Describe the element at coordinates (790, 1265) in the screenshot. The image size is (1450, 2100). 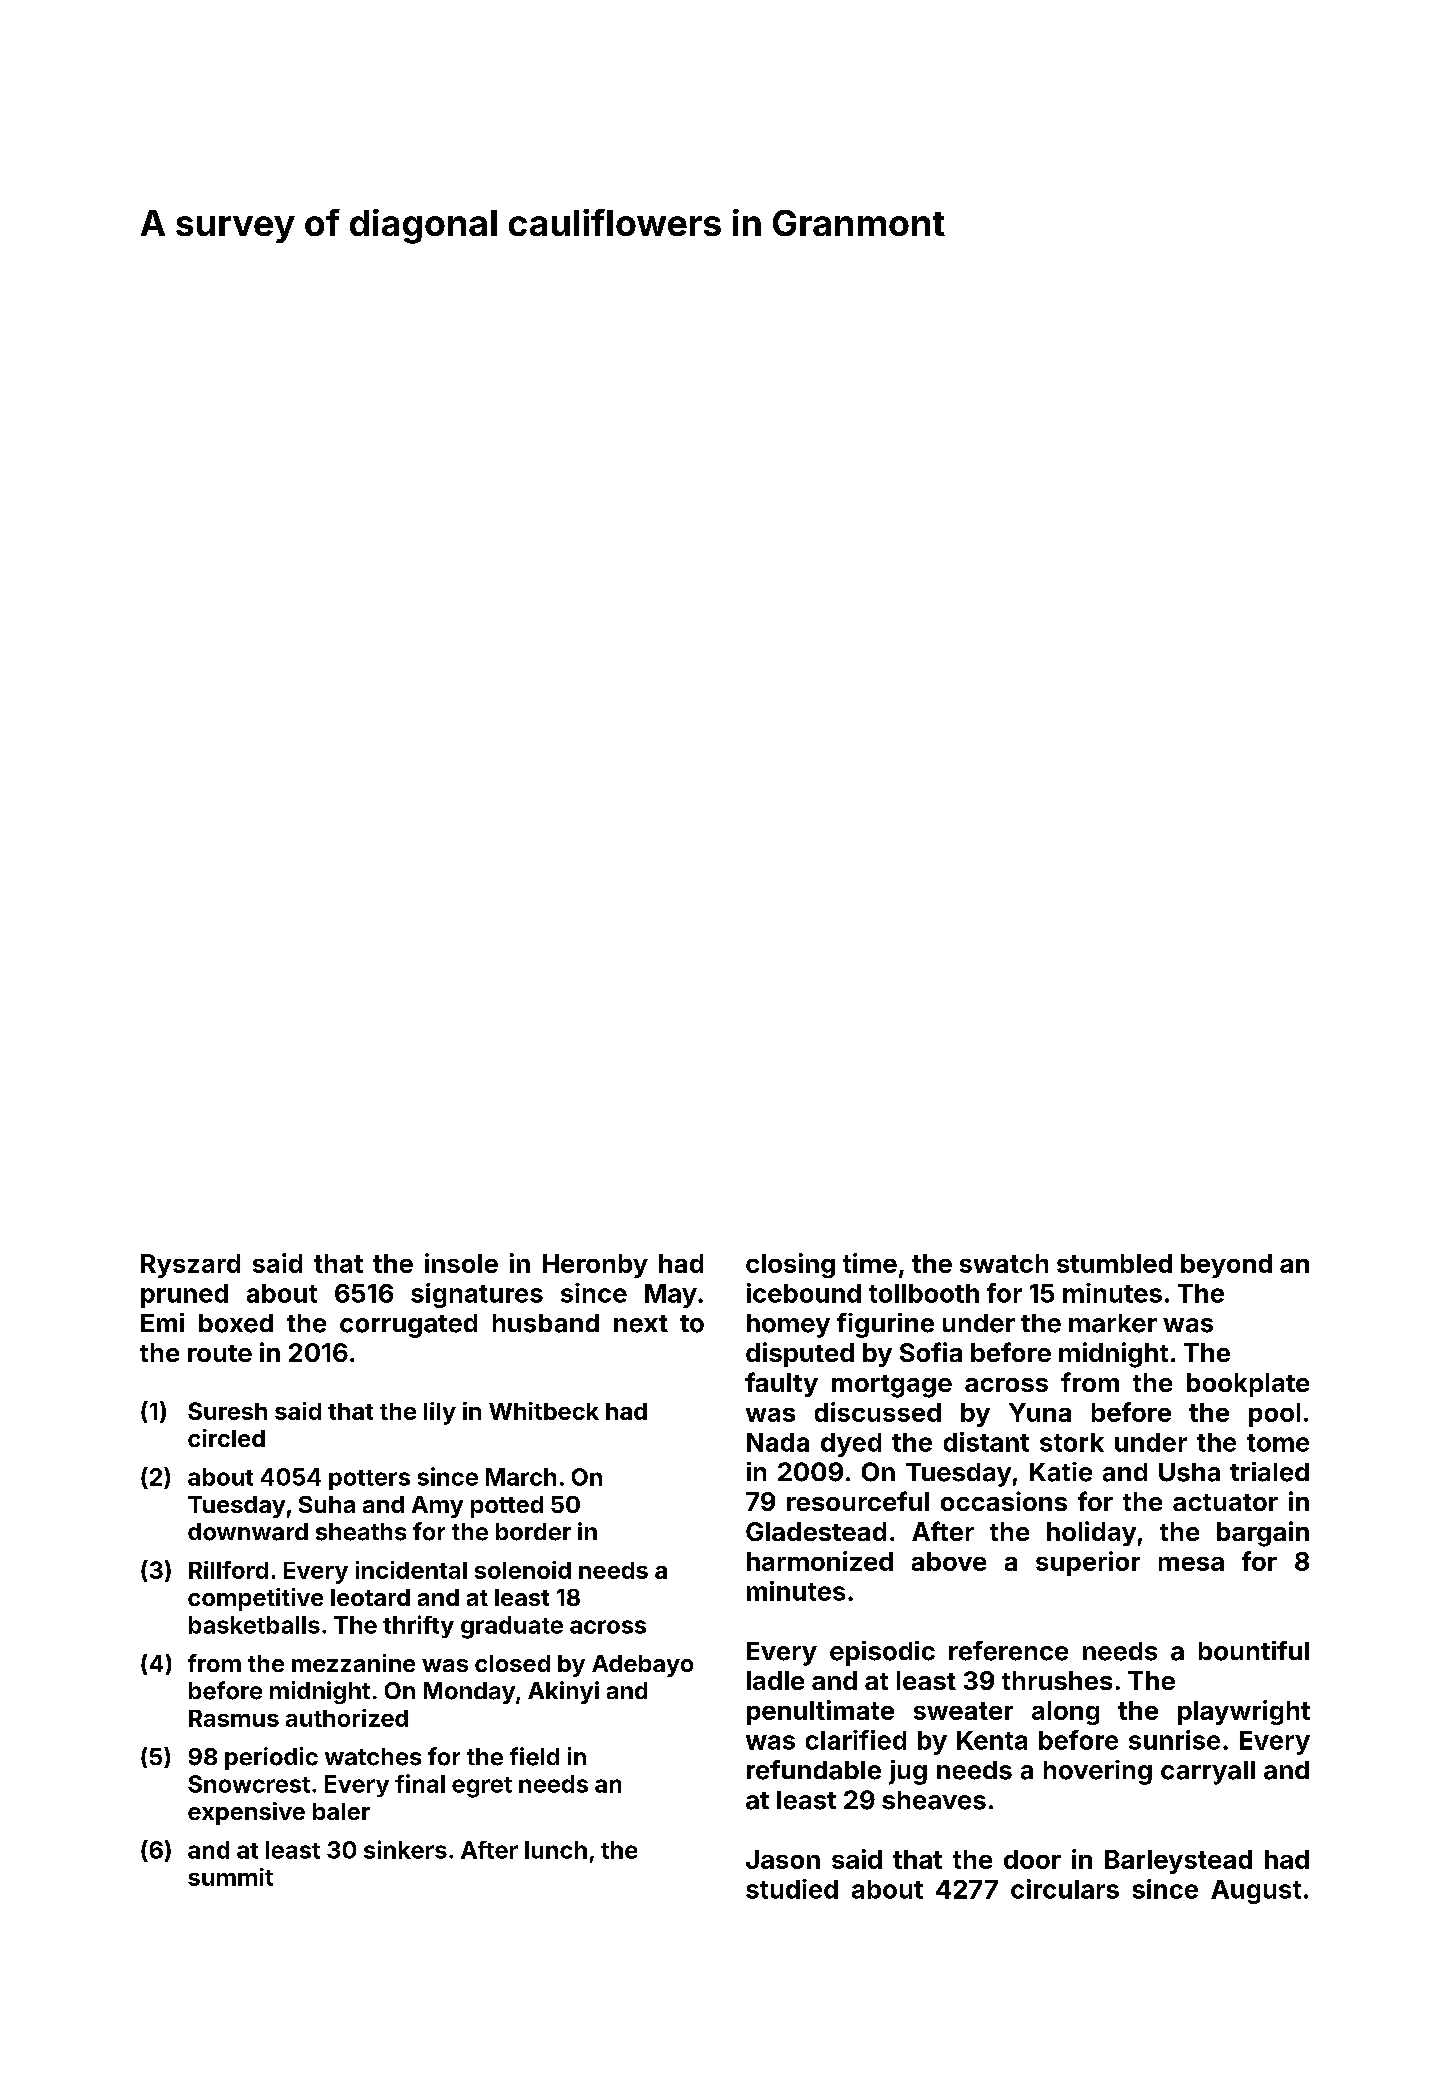
I see `closing` at that location.
